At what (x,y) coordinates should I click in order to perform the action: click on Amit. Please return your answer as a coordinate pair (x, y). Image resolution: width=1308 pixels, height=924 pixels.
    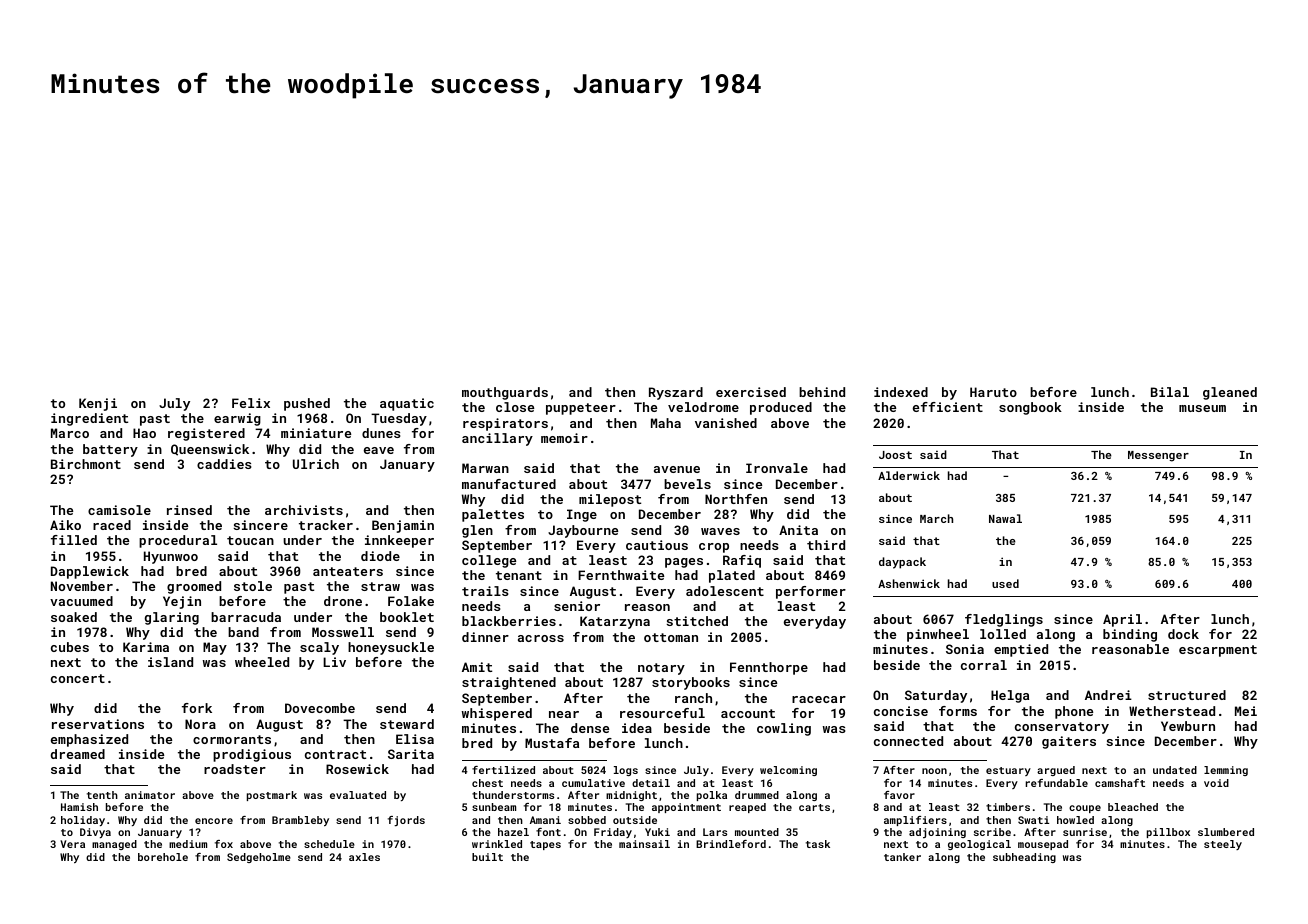
    Looking at the image, I should click on (477, 667).
